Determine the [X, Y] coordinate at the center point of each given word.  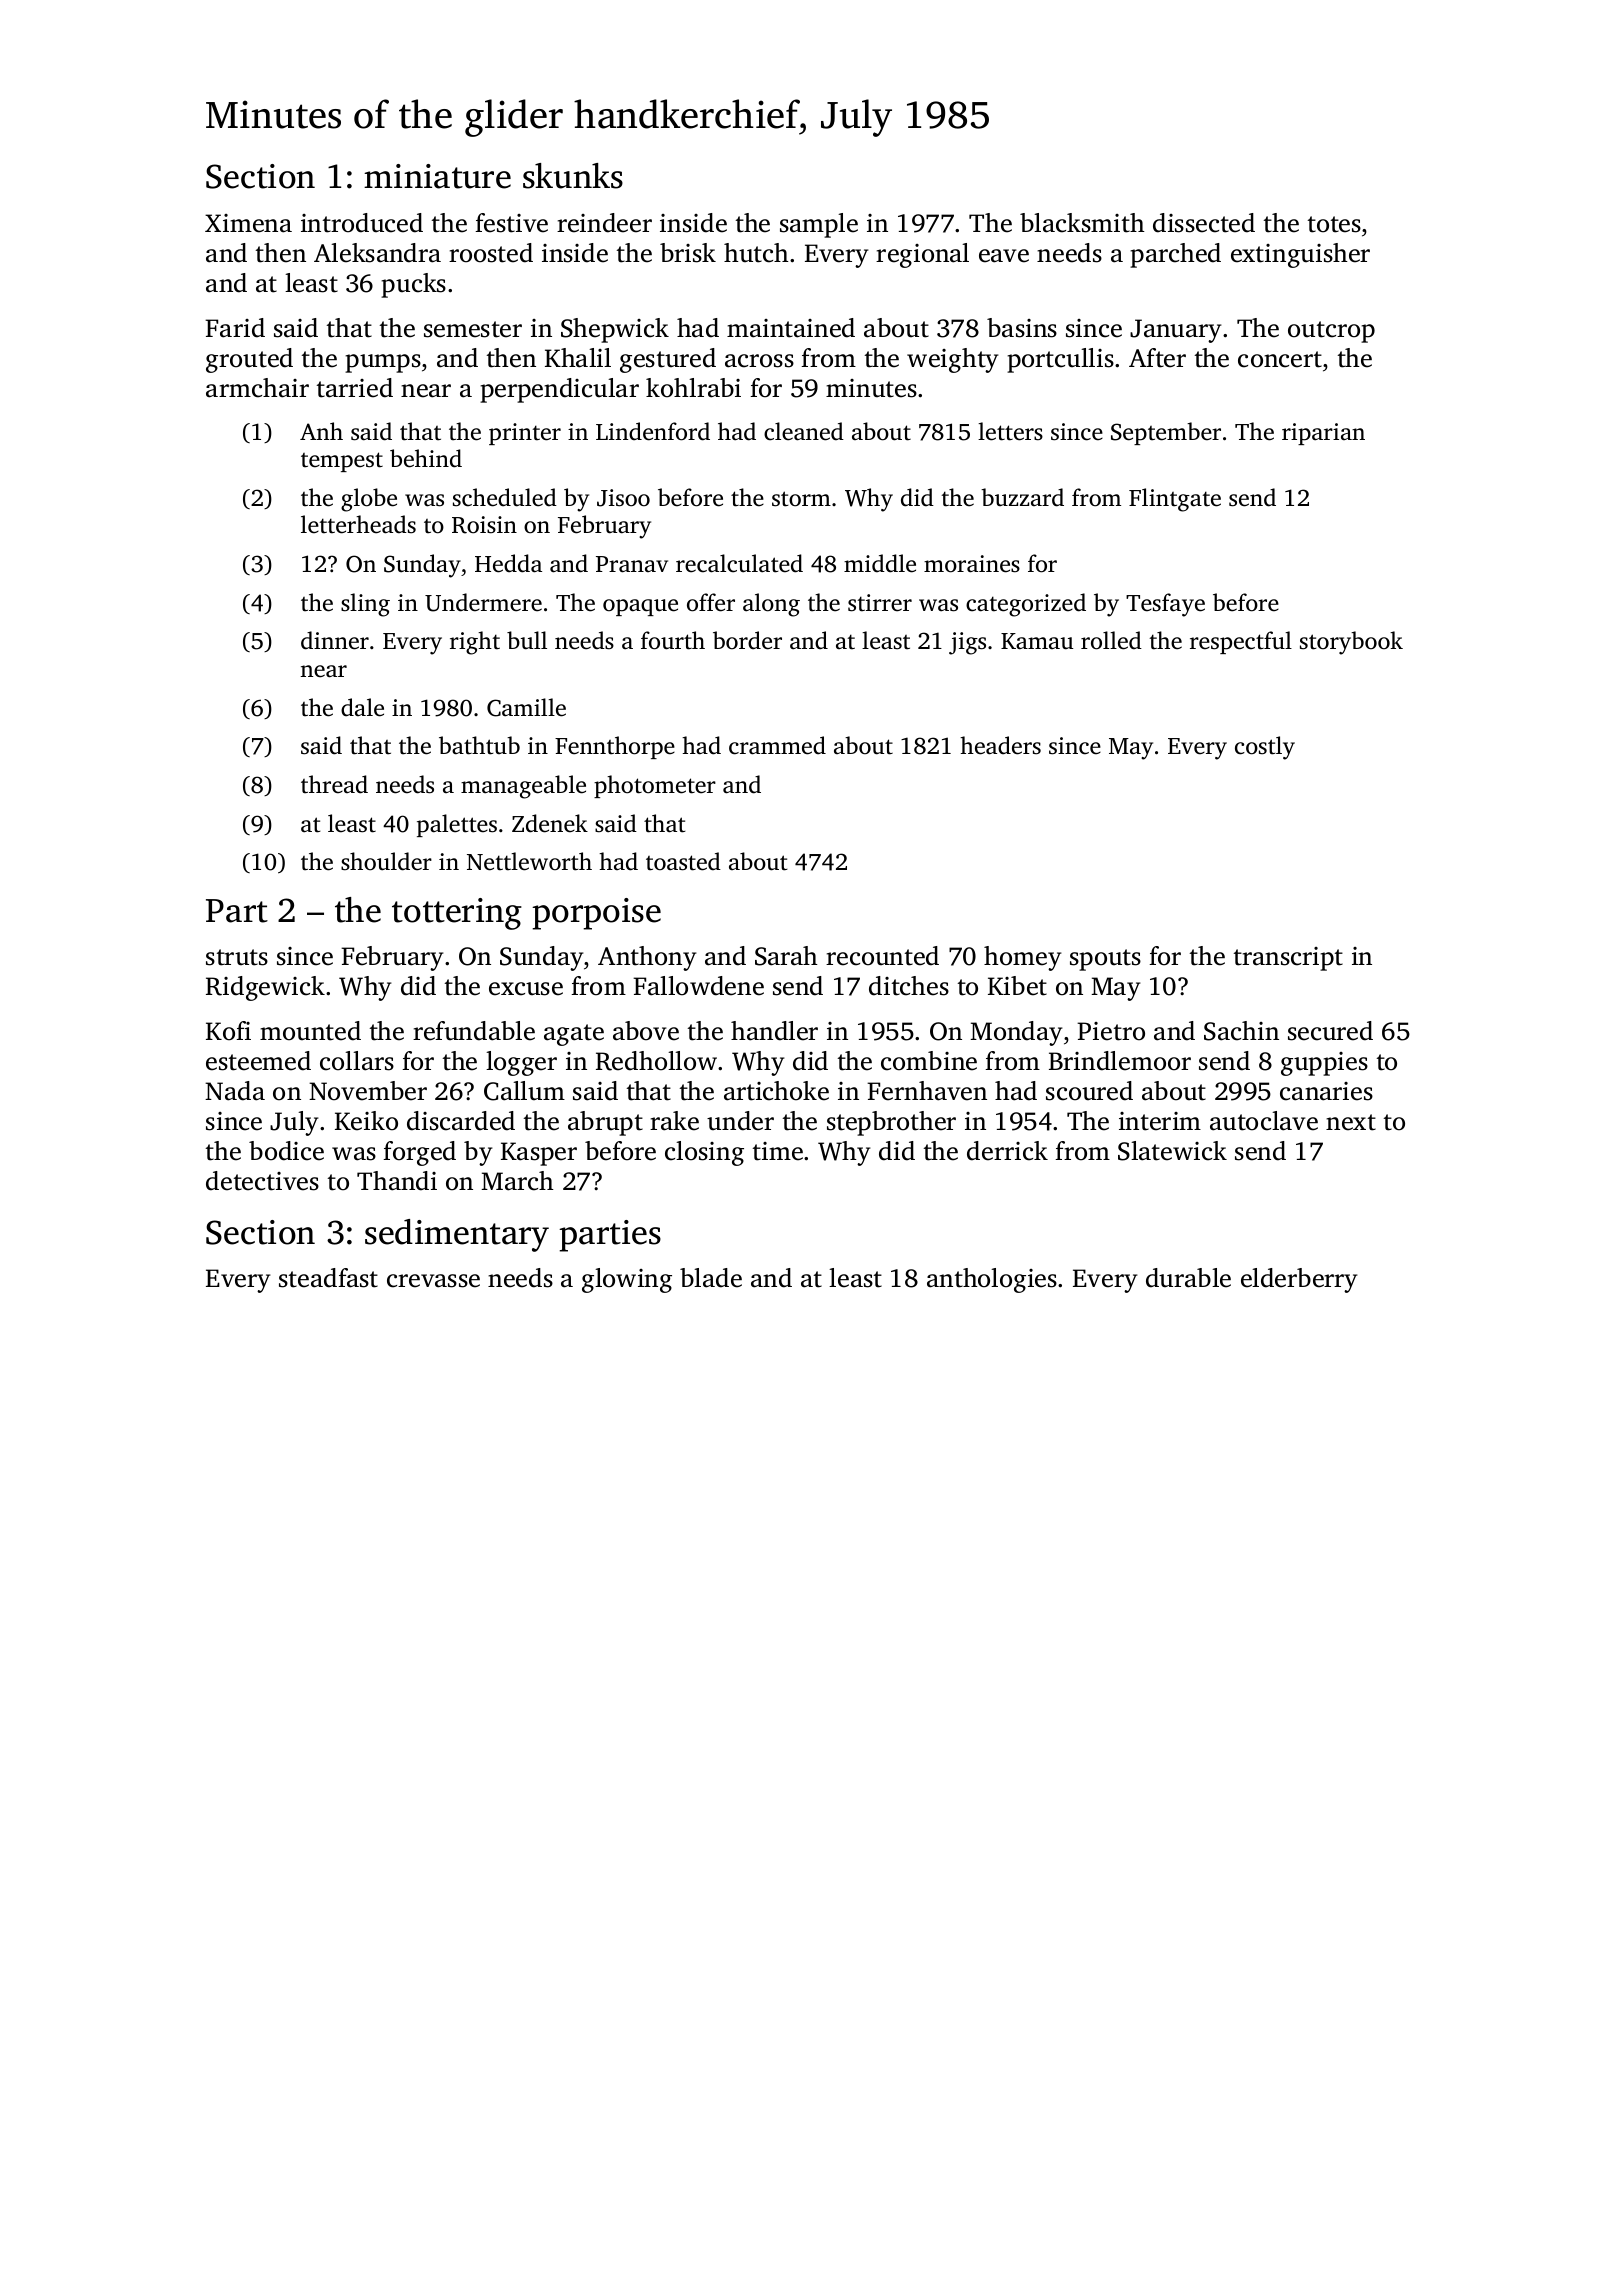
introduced [362, 223]
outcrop [1331, 332]
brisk [688, 253]
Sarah [786, 956]
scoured [1089, 1091]
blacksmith [1082, 223]
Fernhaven [927, 1091]
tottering [457, 914]
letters [1010, 431]
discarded [461, 1121]
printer [525, 434]
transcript [1288, 959]
